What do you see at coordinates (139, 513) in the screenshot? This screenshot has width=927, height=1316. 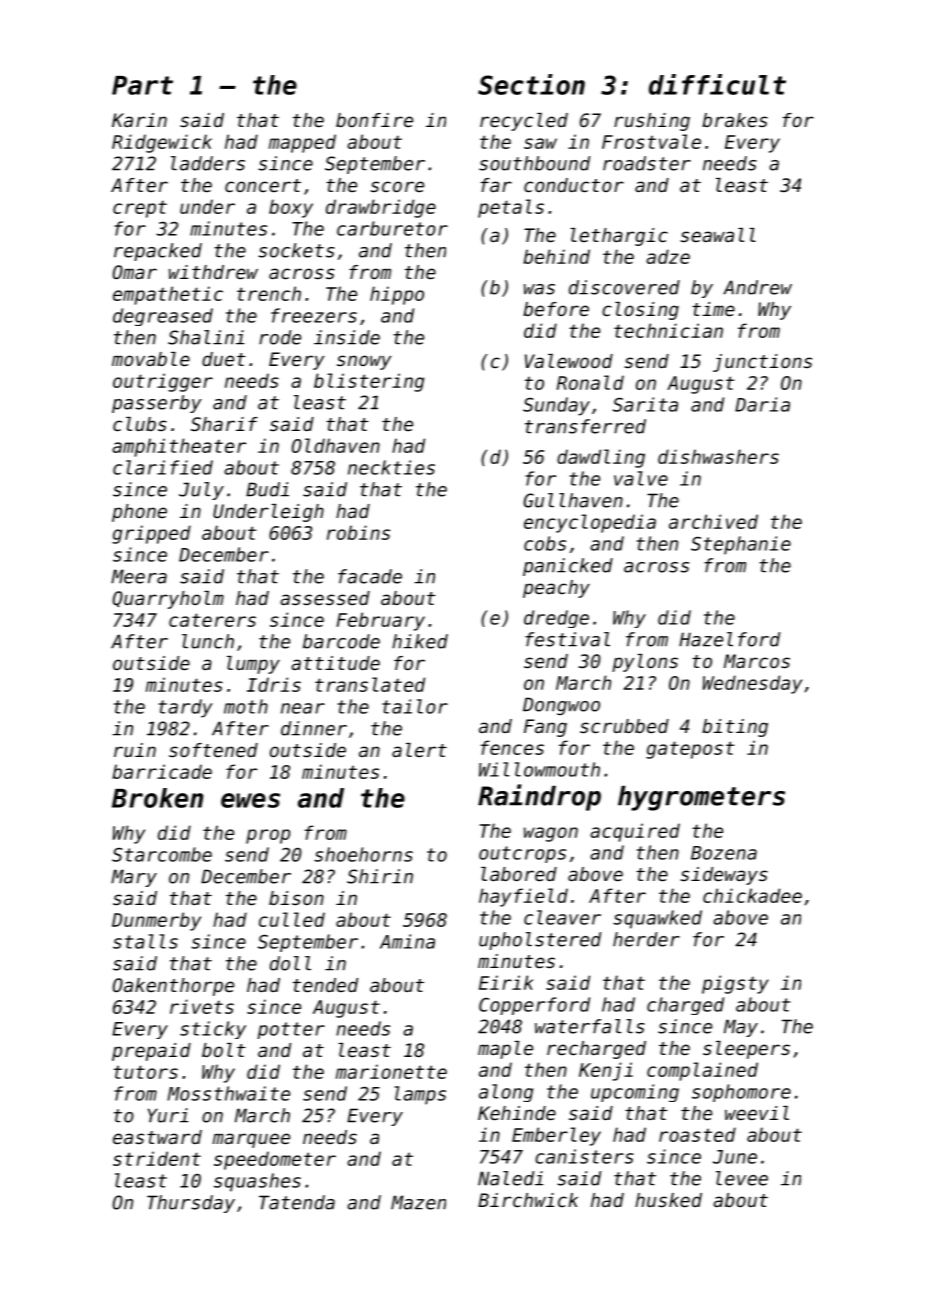 I see `phone` at bounding box center [139, 513].
